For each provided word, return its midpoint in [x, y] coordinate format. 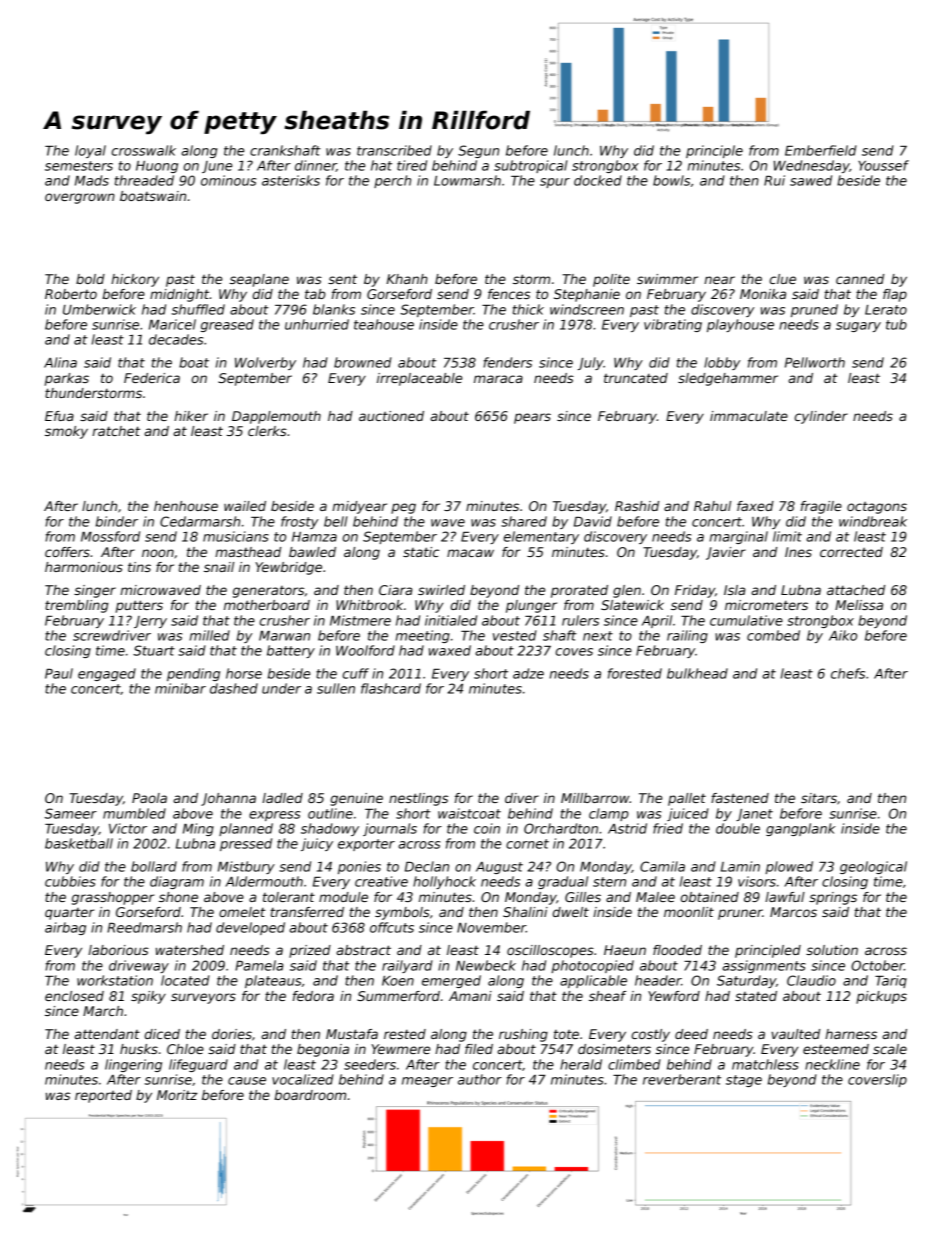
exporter [366, 845]
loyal [90, 151]
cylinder [821, 417]
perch [392, 181]
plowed [789, 867]
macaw [470, 553]
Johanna [228, 799]
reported [103, 1096]
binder [117, 521]
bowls [671, 180]
